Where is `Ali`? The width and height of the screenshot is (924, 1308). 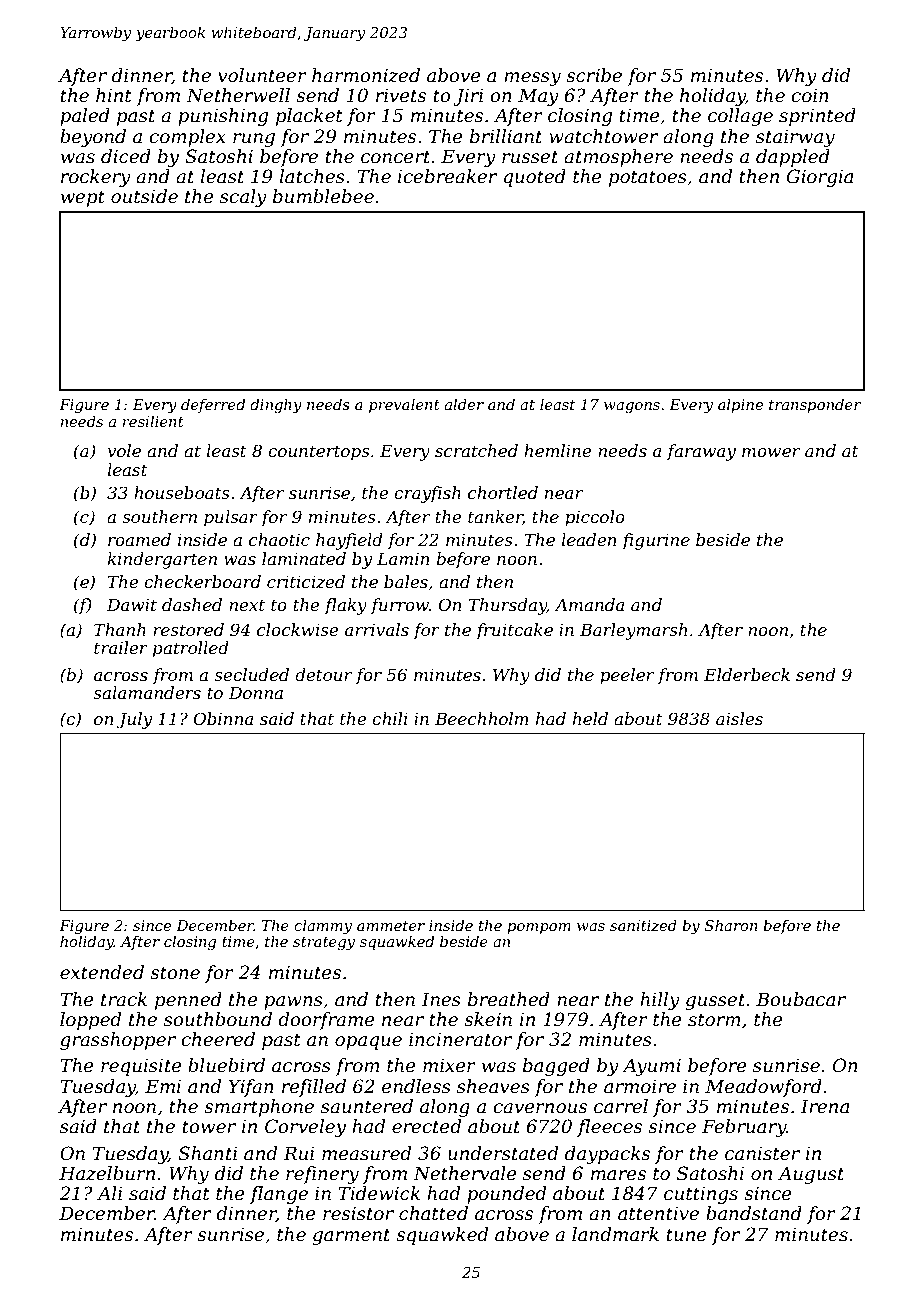 Ali is located at coordinates (110, 1193).
